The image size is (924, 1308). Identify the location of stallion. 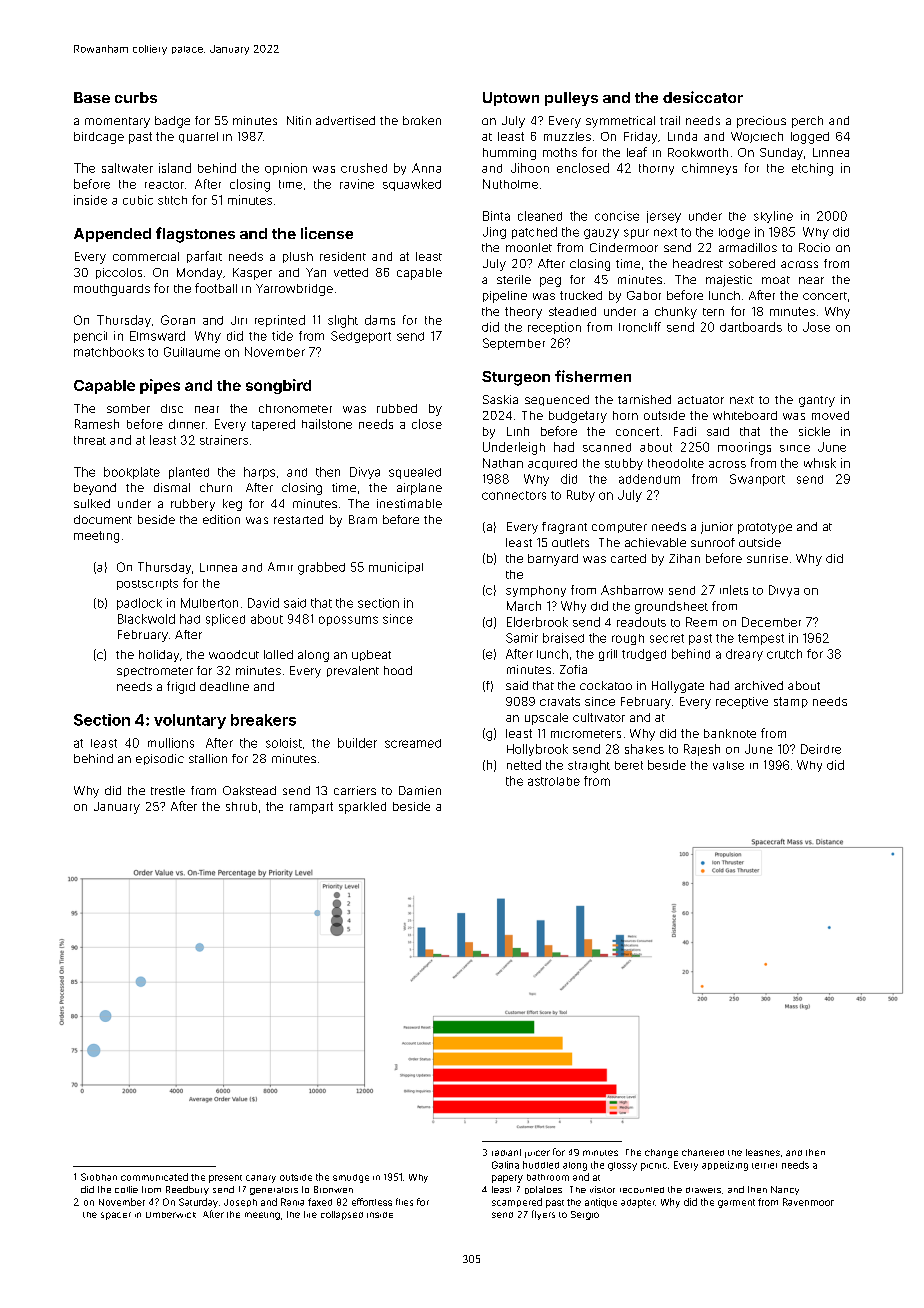
(208, 758).
